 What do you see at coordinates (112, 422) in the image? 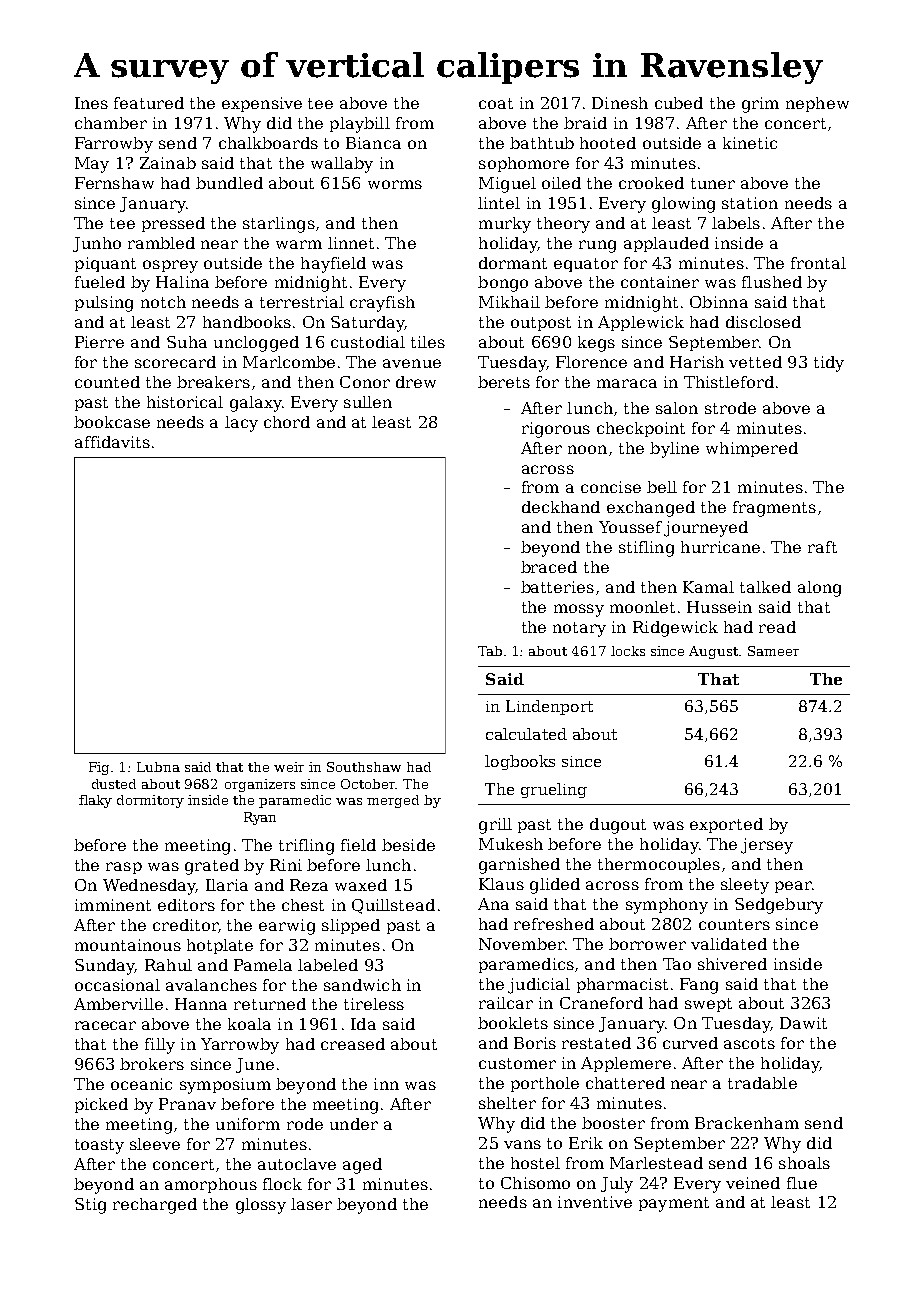
I see `bookcase` at bounding box center [112, 422].
